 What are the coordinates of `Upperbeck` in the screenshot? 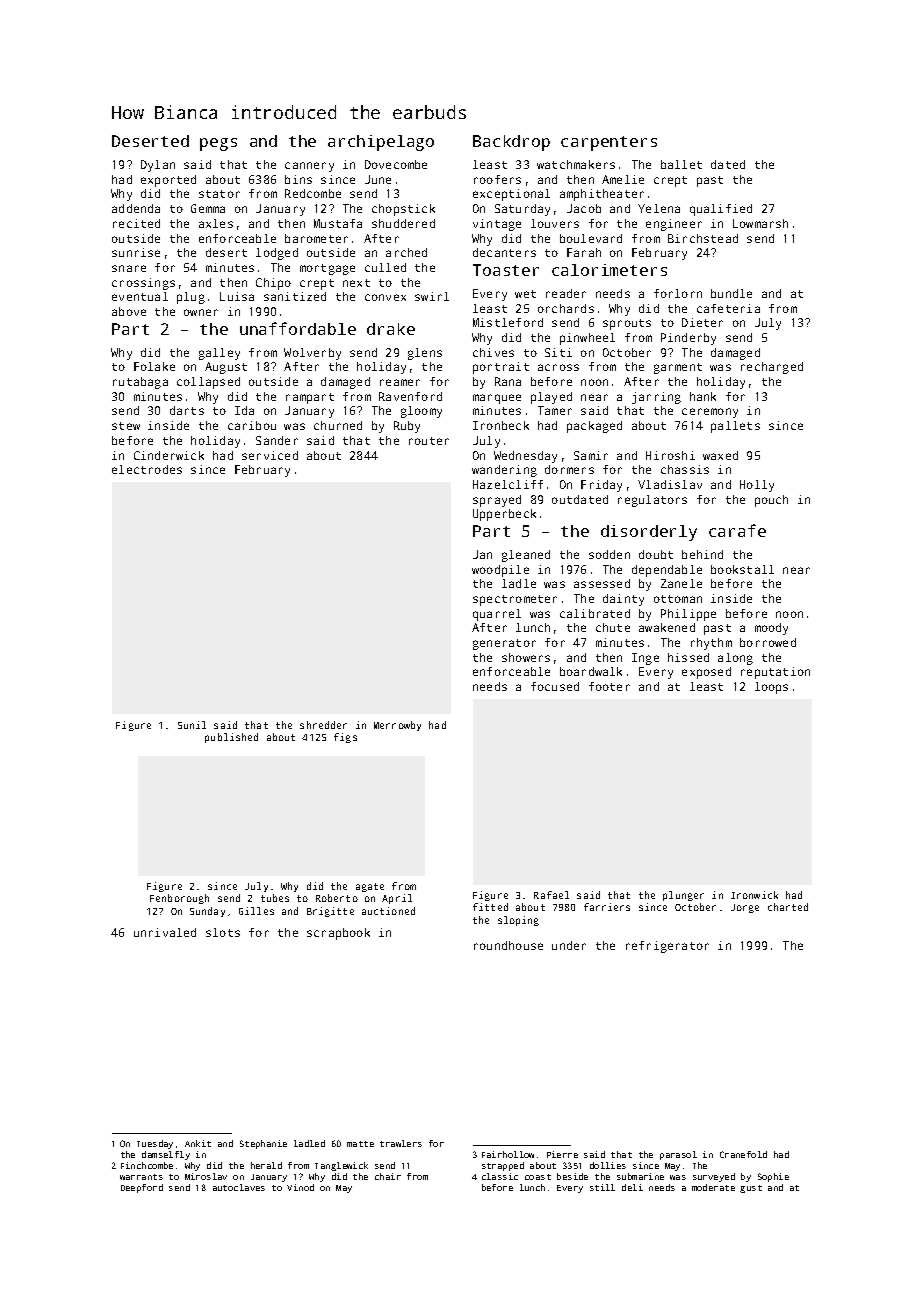 It's located at (504, 515).
